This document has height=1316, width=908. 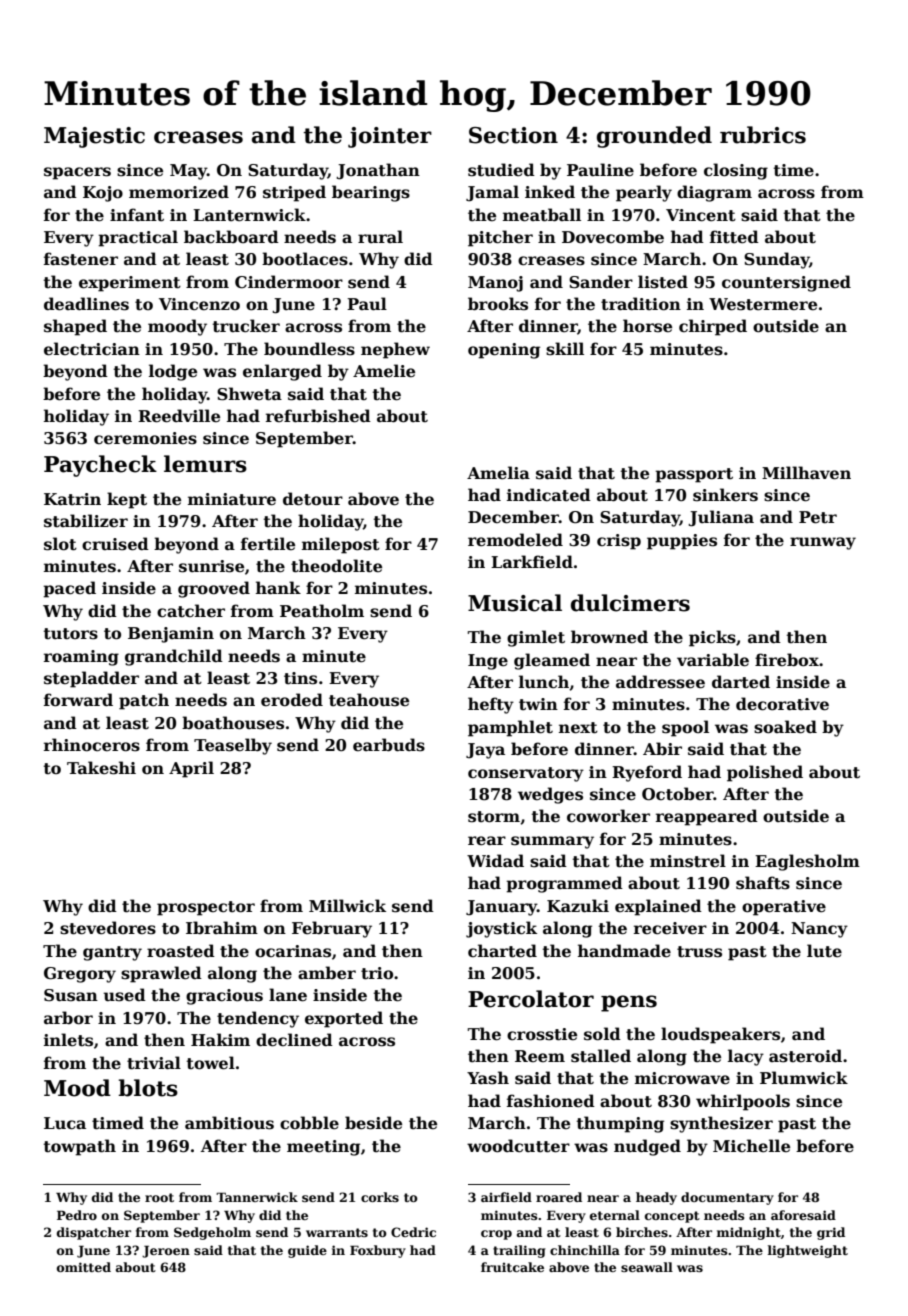 I want to click on twin, so click(x=538, y=704).
